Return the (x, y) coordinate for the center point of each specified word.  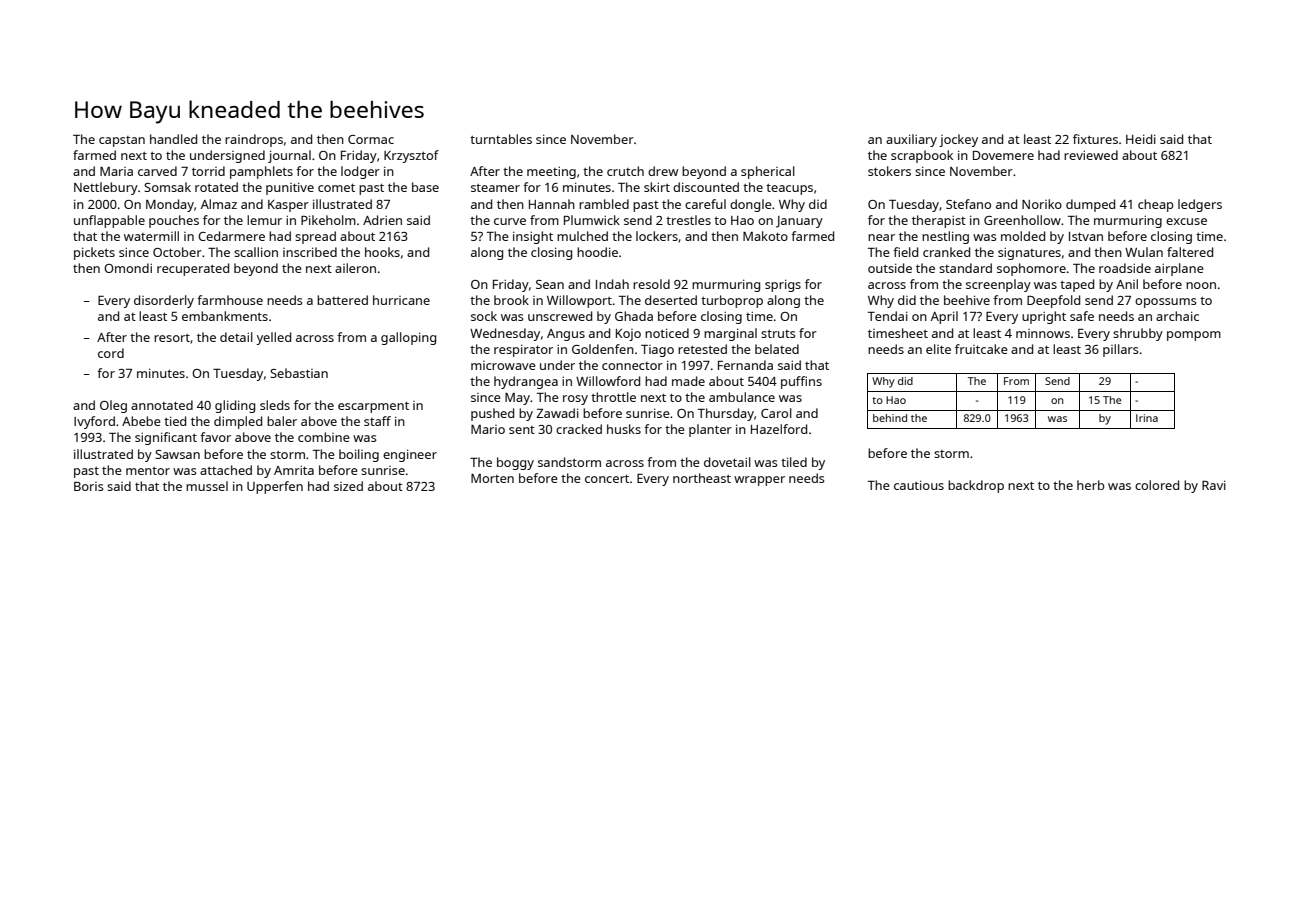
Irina (1147, 418)
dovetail (727, 462)
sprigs (783, 285)
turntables (501, 139)
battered (342, 300)
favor (215, 437)
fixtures (1095, 139)
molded (1023, 236)
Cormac (371, 139)
